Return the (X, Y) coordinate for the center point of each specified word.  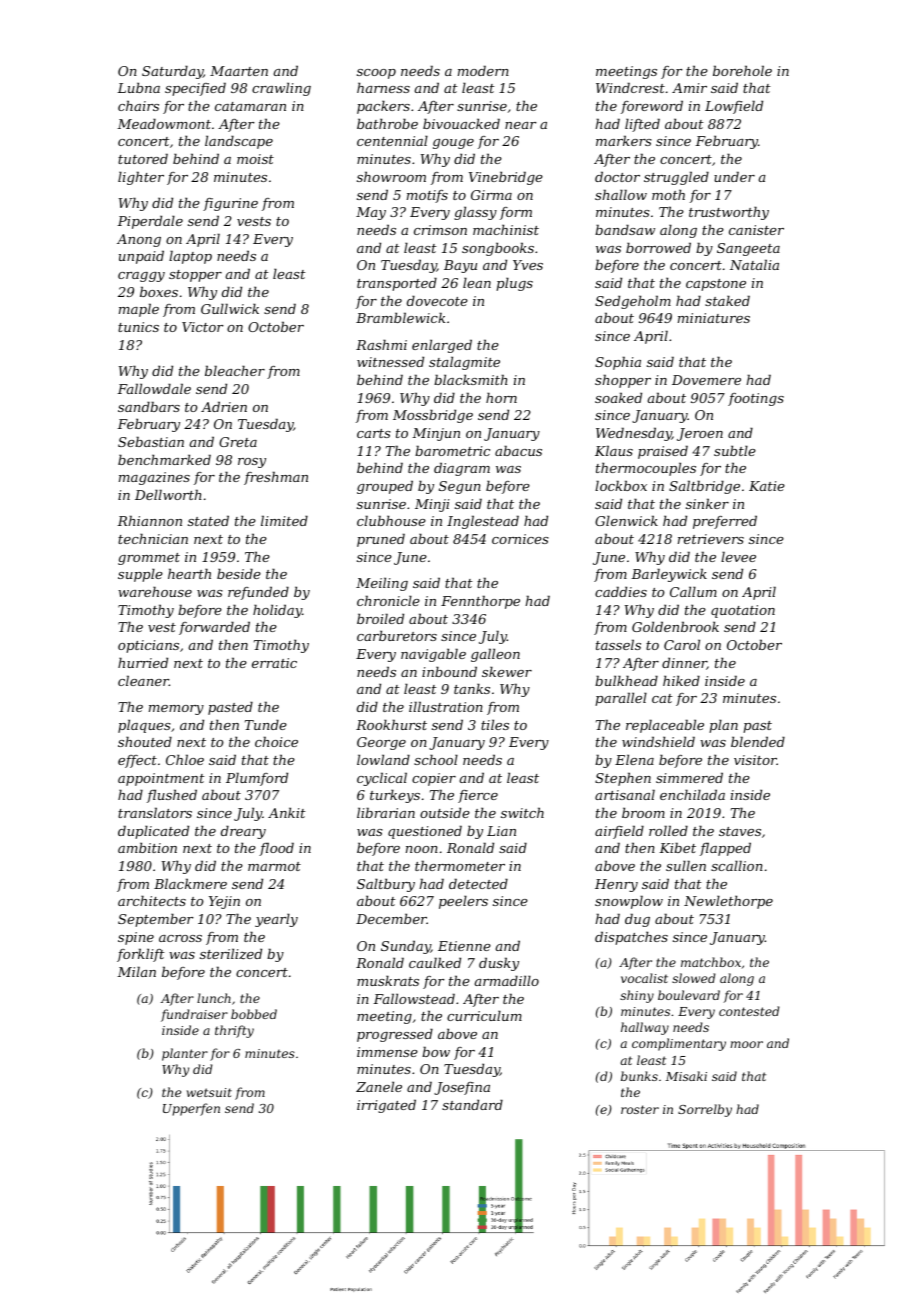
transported (397, 284)
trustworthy (729, 213)
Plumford (257, 779)
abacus (518, 450)
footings (756, 399)
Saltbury (386, 885)
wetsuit (209, 1092)
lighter (141, 178)
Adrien (224, 406)
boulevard (689, 995)
